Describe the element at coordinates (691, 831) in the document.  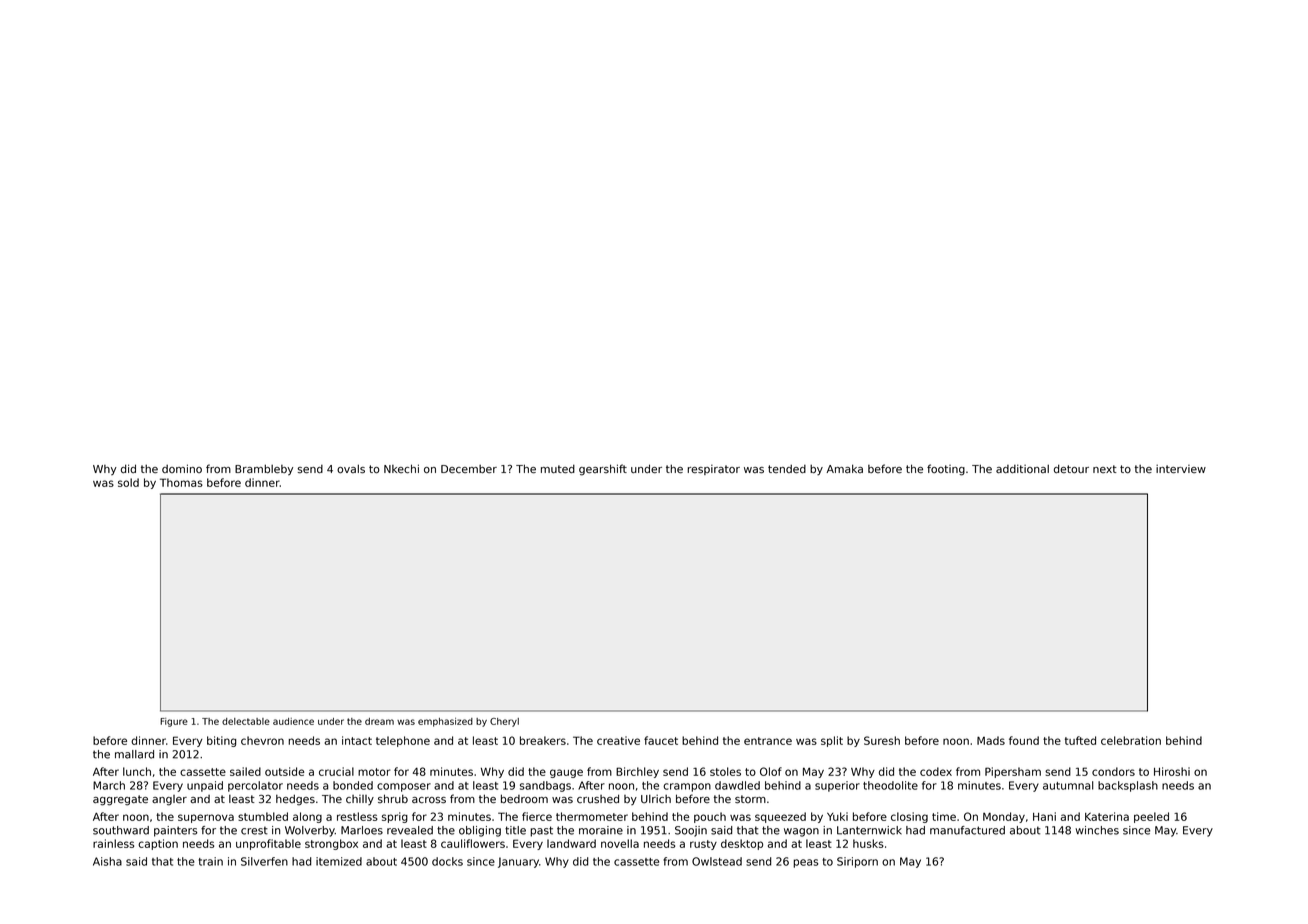
I see `Soojin` at that location.
